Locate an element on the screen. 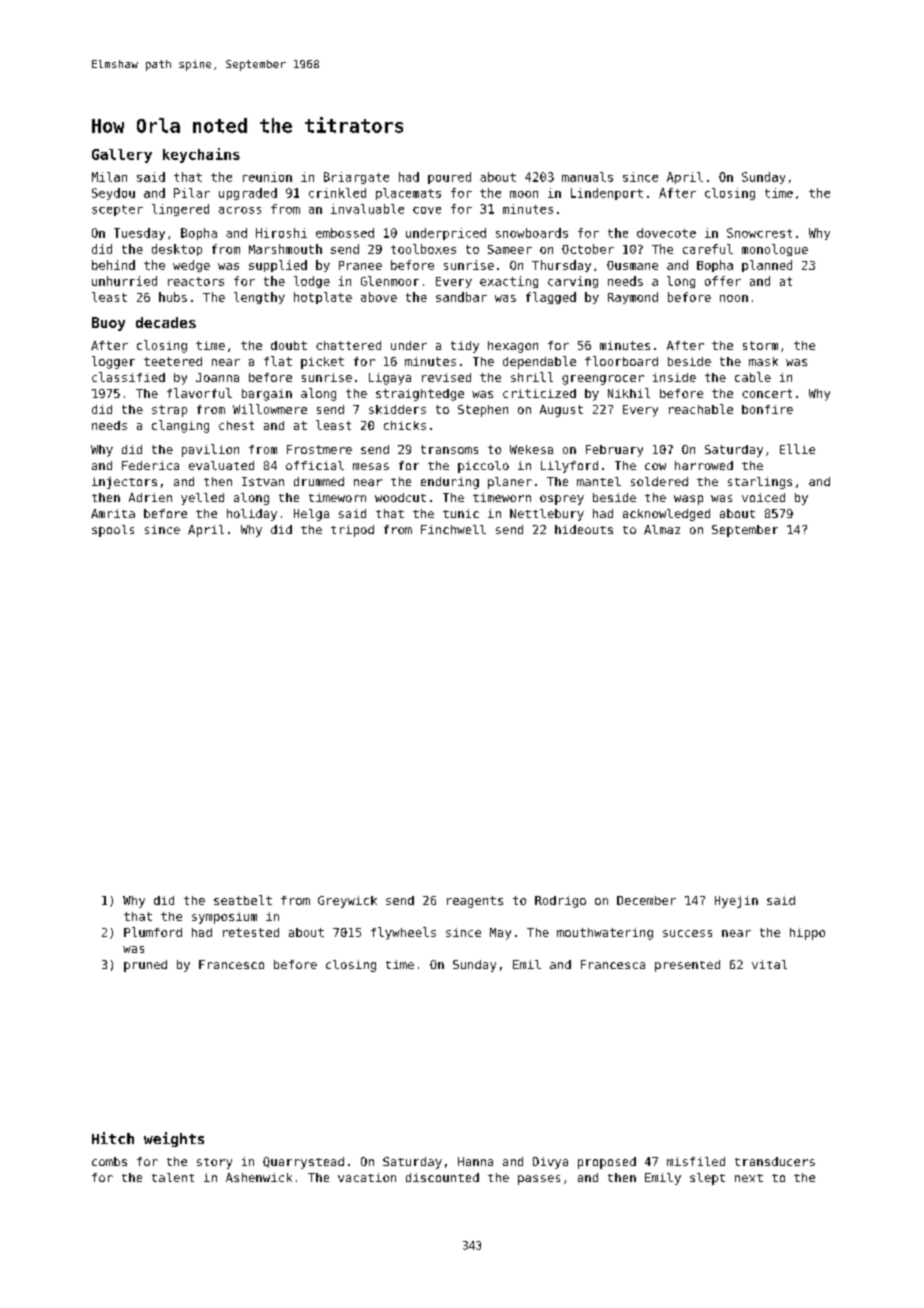  poured is located at coordinates (449, 178).
